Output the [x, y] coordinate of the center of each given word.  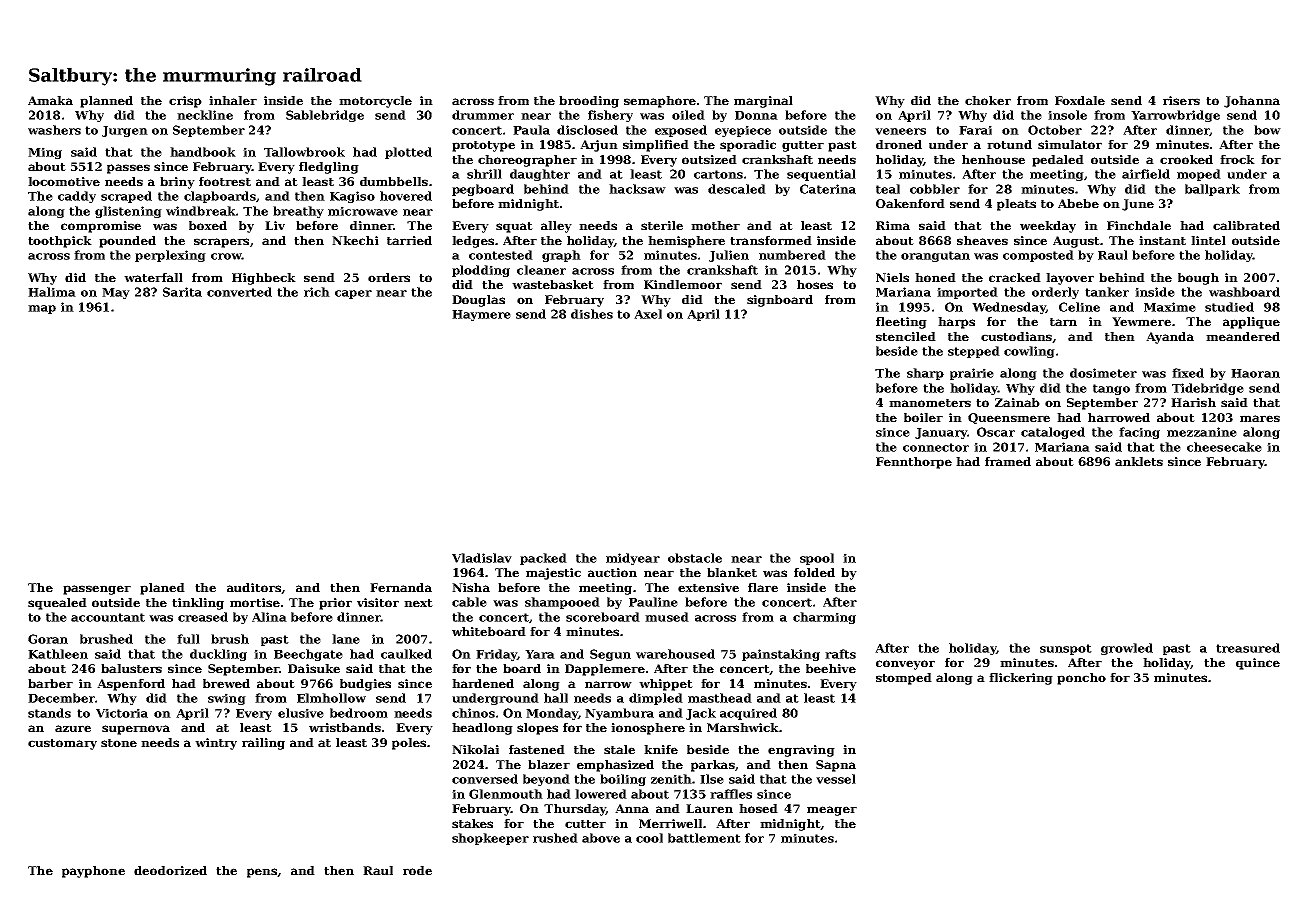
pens [262, 873]
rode [417, 870]
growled [1127, 649]
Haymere [481, 315]
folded [814, 572]
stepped [974, 352]
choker [988, 100]
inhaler [233, 100]
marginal [763, 102]
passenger [97, 590]
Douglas [478, 301]
